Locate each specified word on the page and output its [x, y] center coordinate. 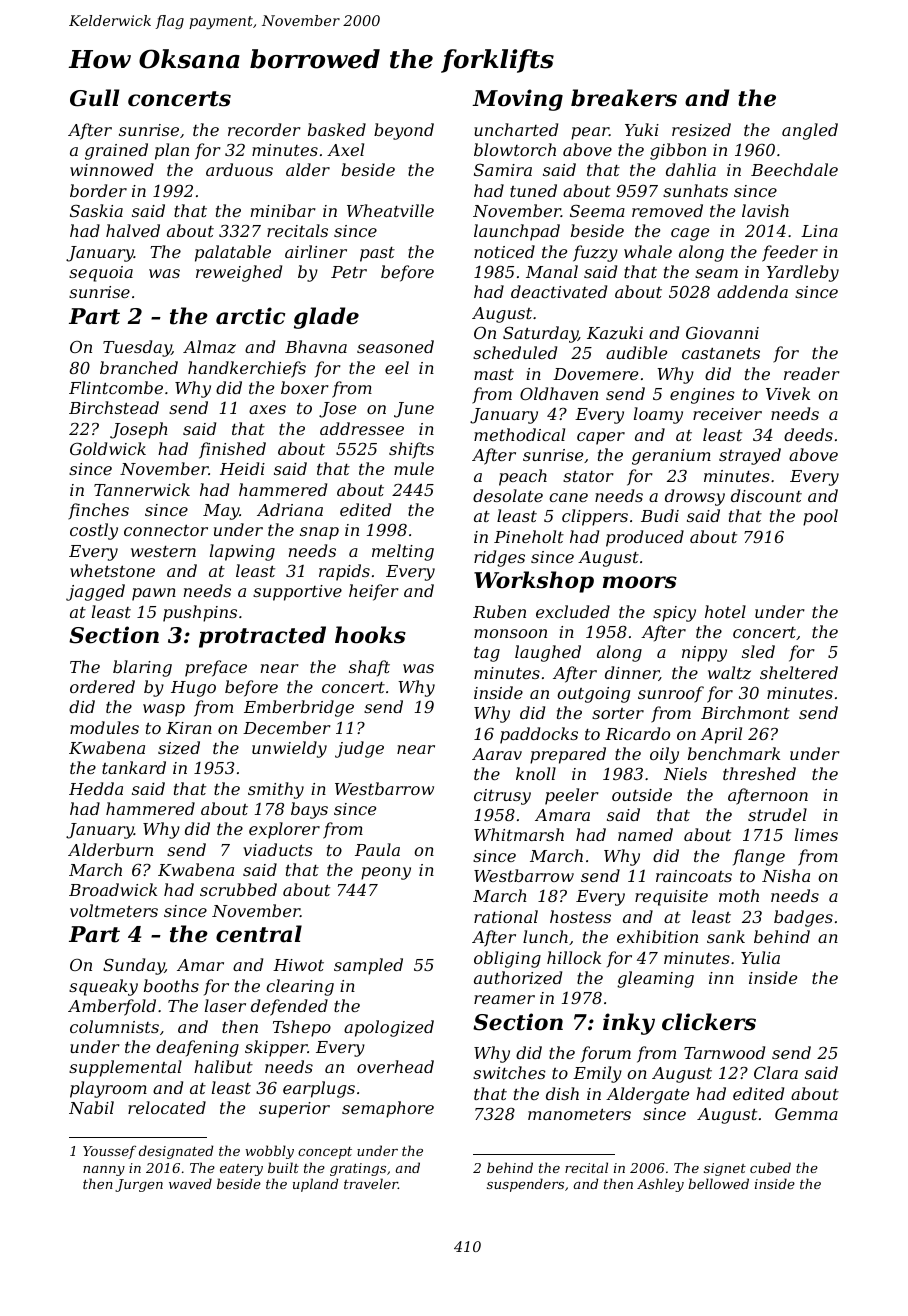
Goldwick [108, 448]
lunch [545, 936]
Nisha [786, 875]
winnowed [112, 169]
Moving [517, 100]
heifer [374, 592]
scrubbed [238, 889]
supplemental [125, 1068]
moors [640, 582]
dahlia [691, 169]
